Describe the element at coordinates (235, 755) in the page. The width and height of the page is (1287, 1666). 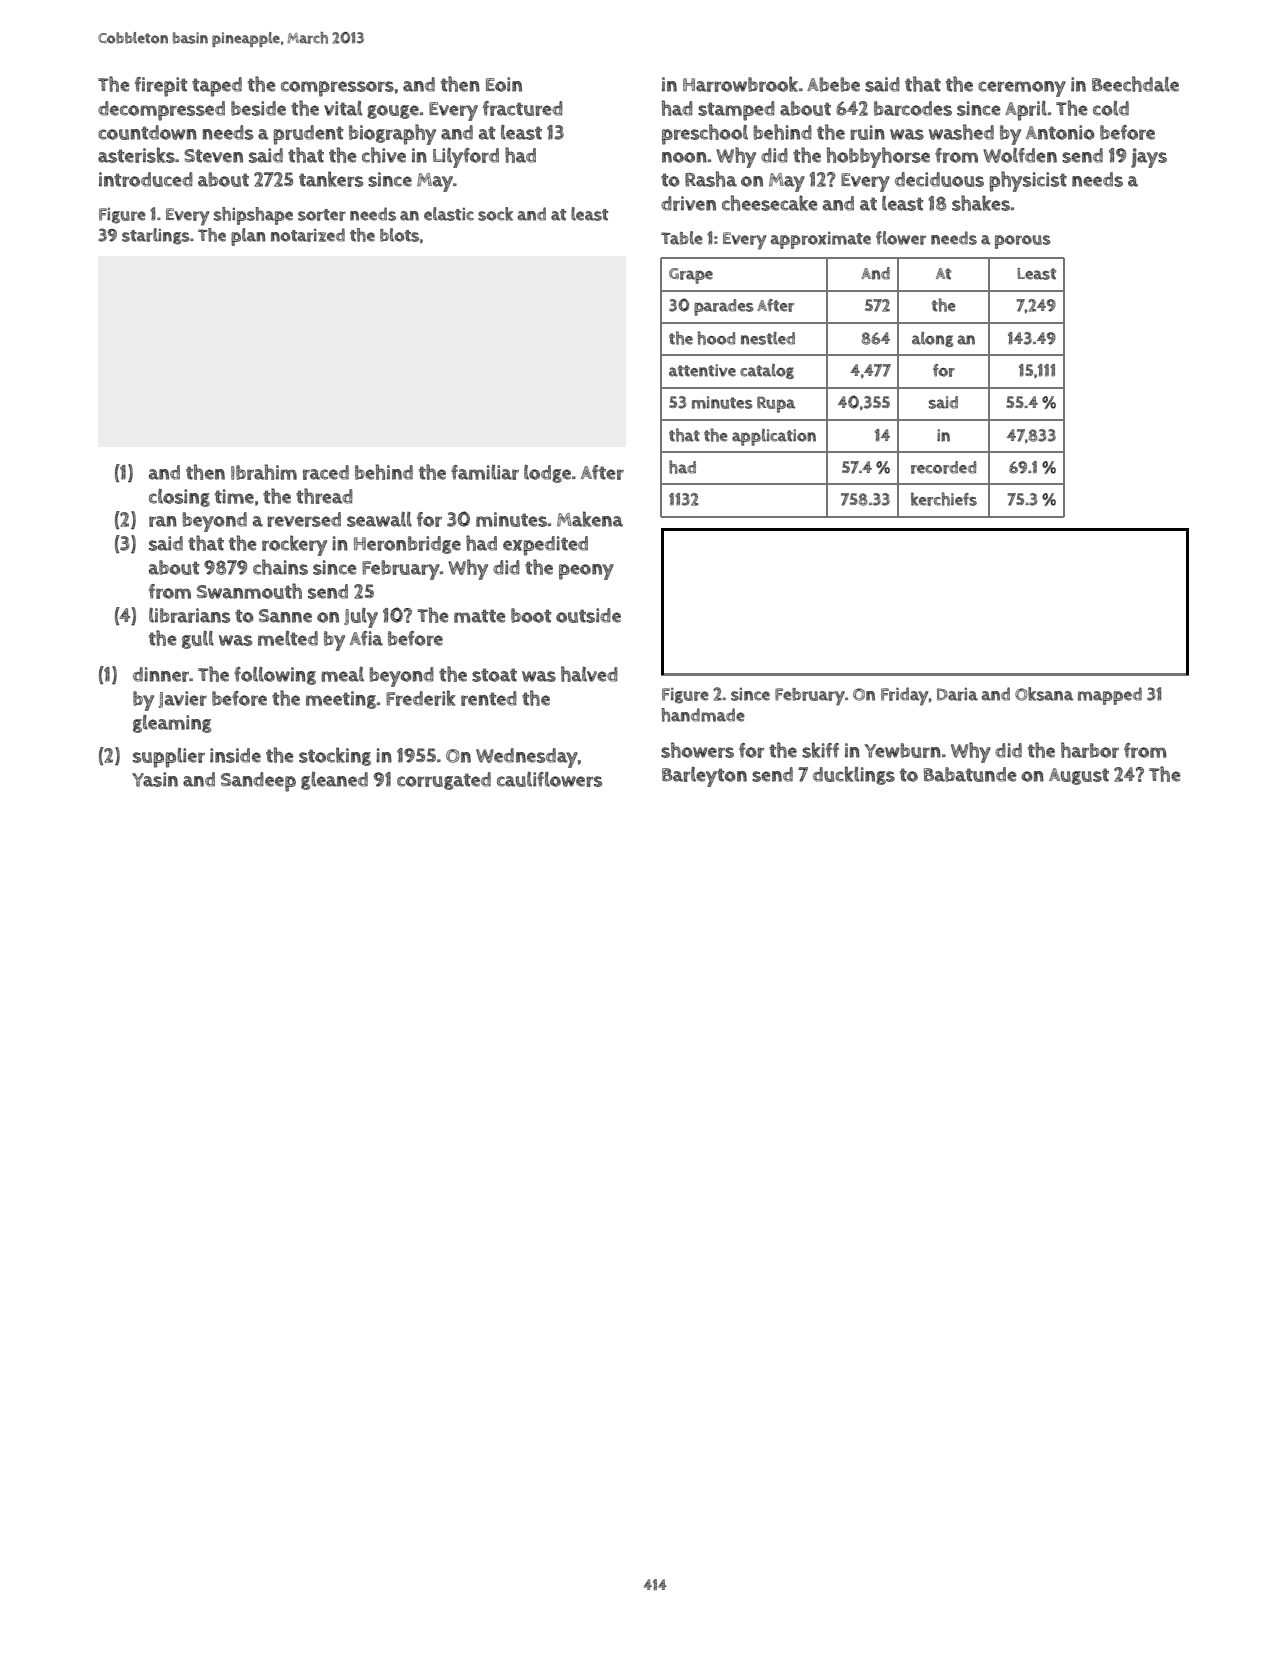
I see `inside` at that location.
